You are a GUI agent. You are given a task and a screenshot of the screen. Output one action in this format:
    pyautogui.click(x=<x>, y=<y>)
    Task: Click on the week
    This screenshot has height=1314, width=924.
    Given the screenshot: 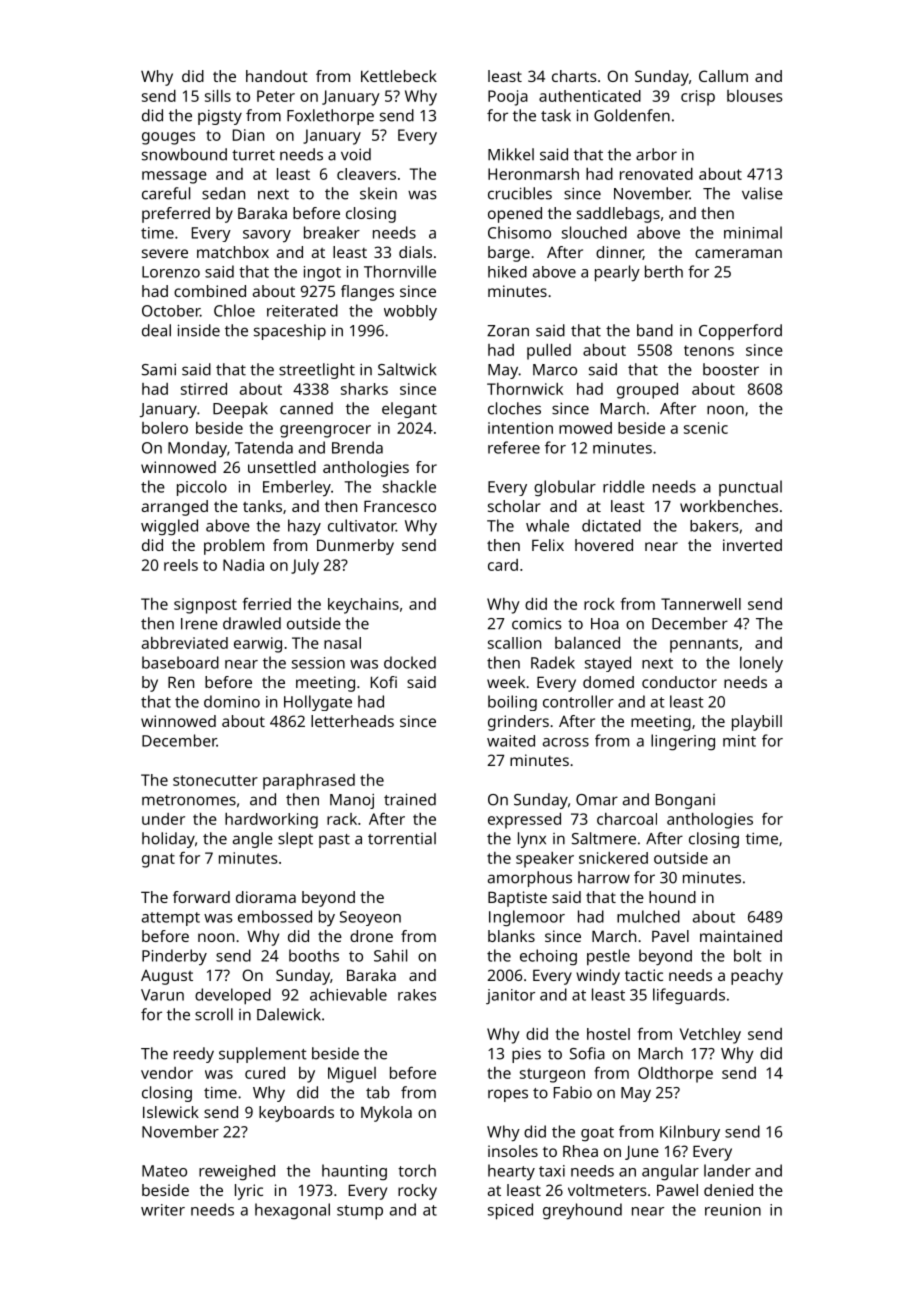 What is the action you would take?
    pyautogui.click(x=506, y=682)
